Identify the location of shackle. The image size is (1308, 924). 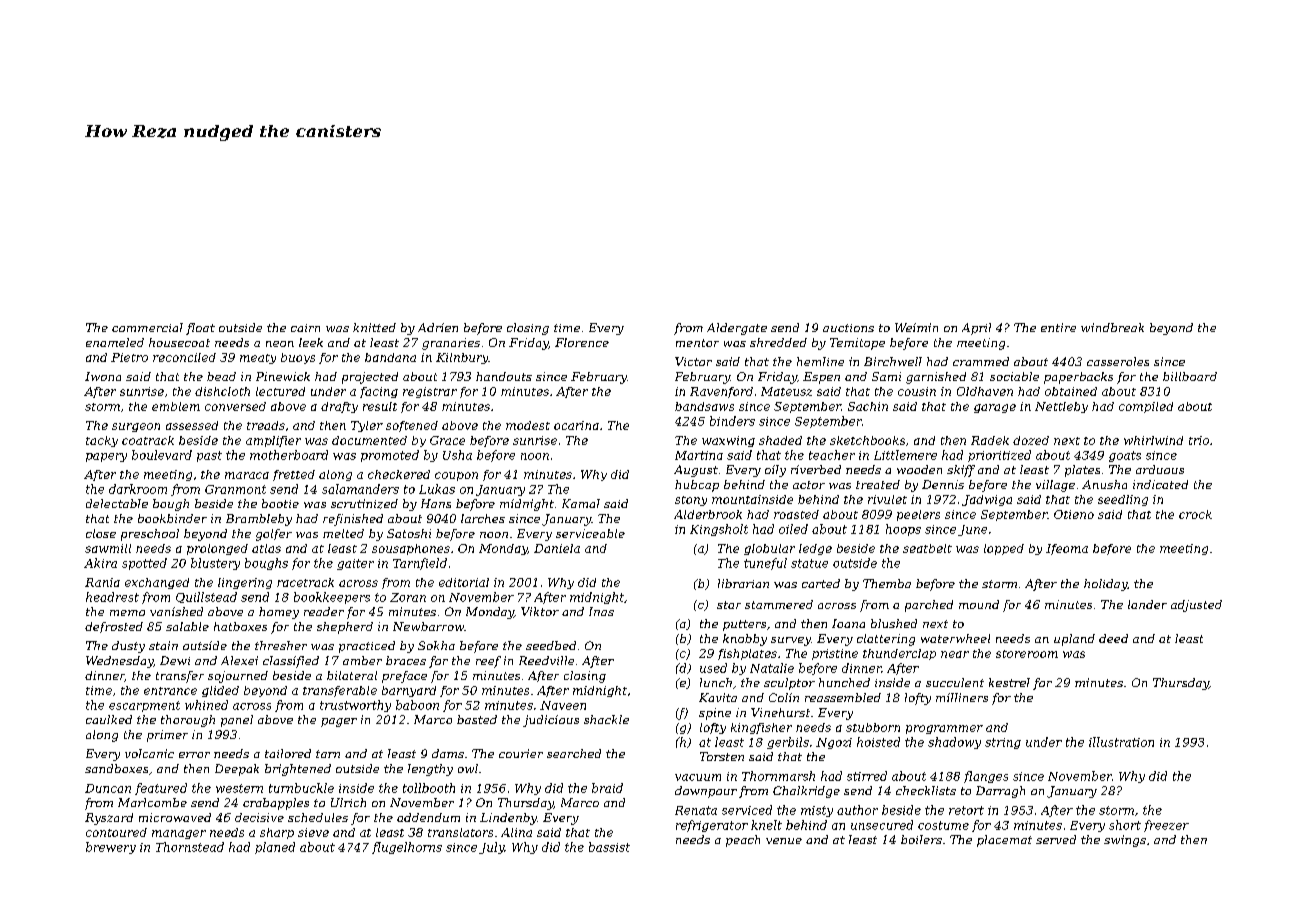
(606, 719).
